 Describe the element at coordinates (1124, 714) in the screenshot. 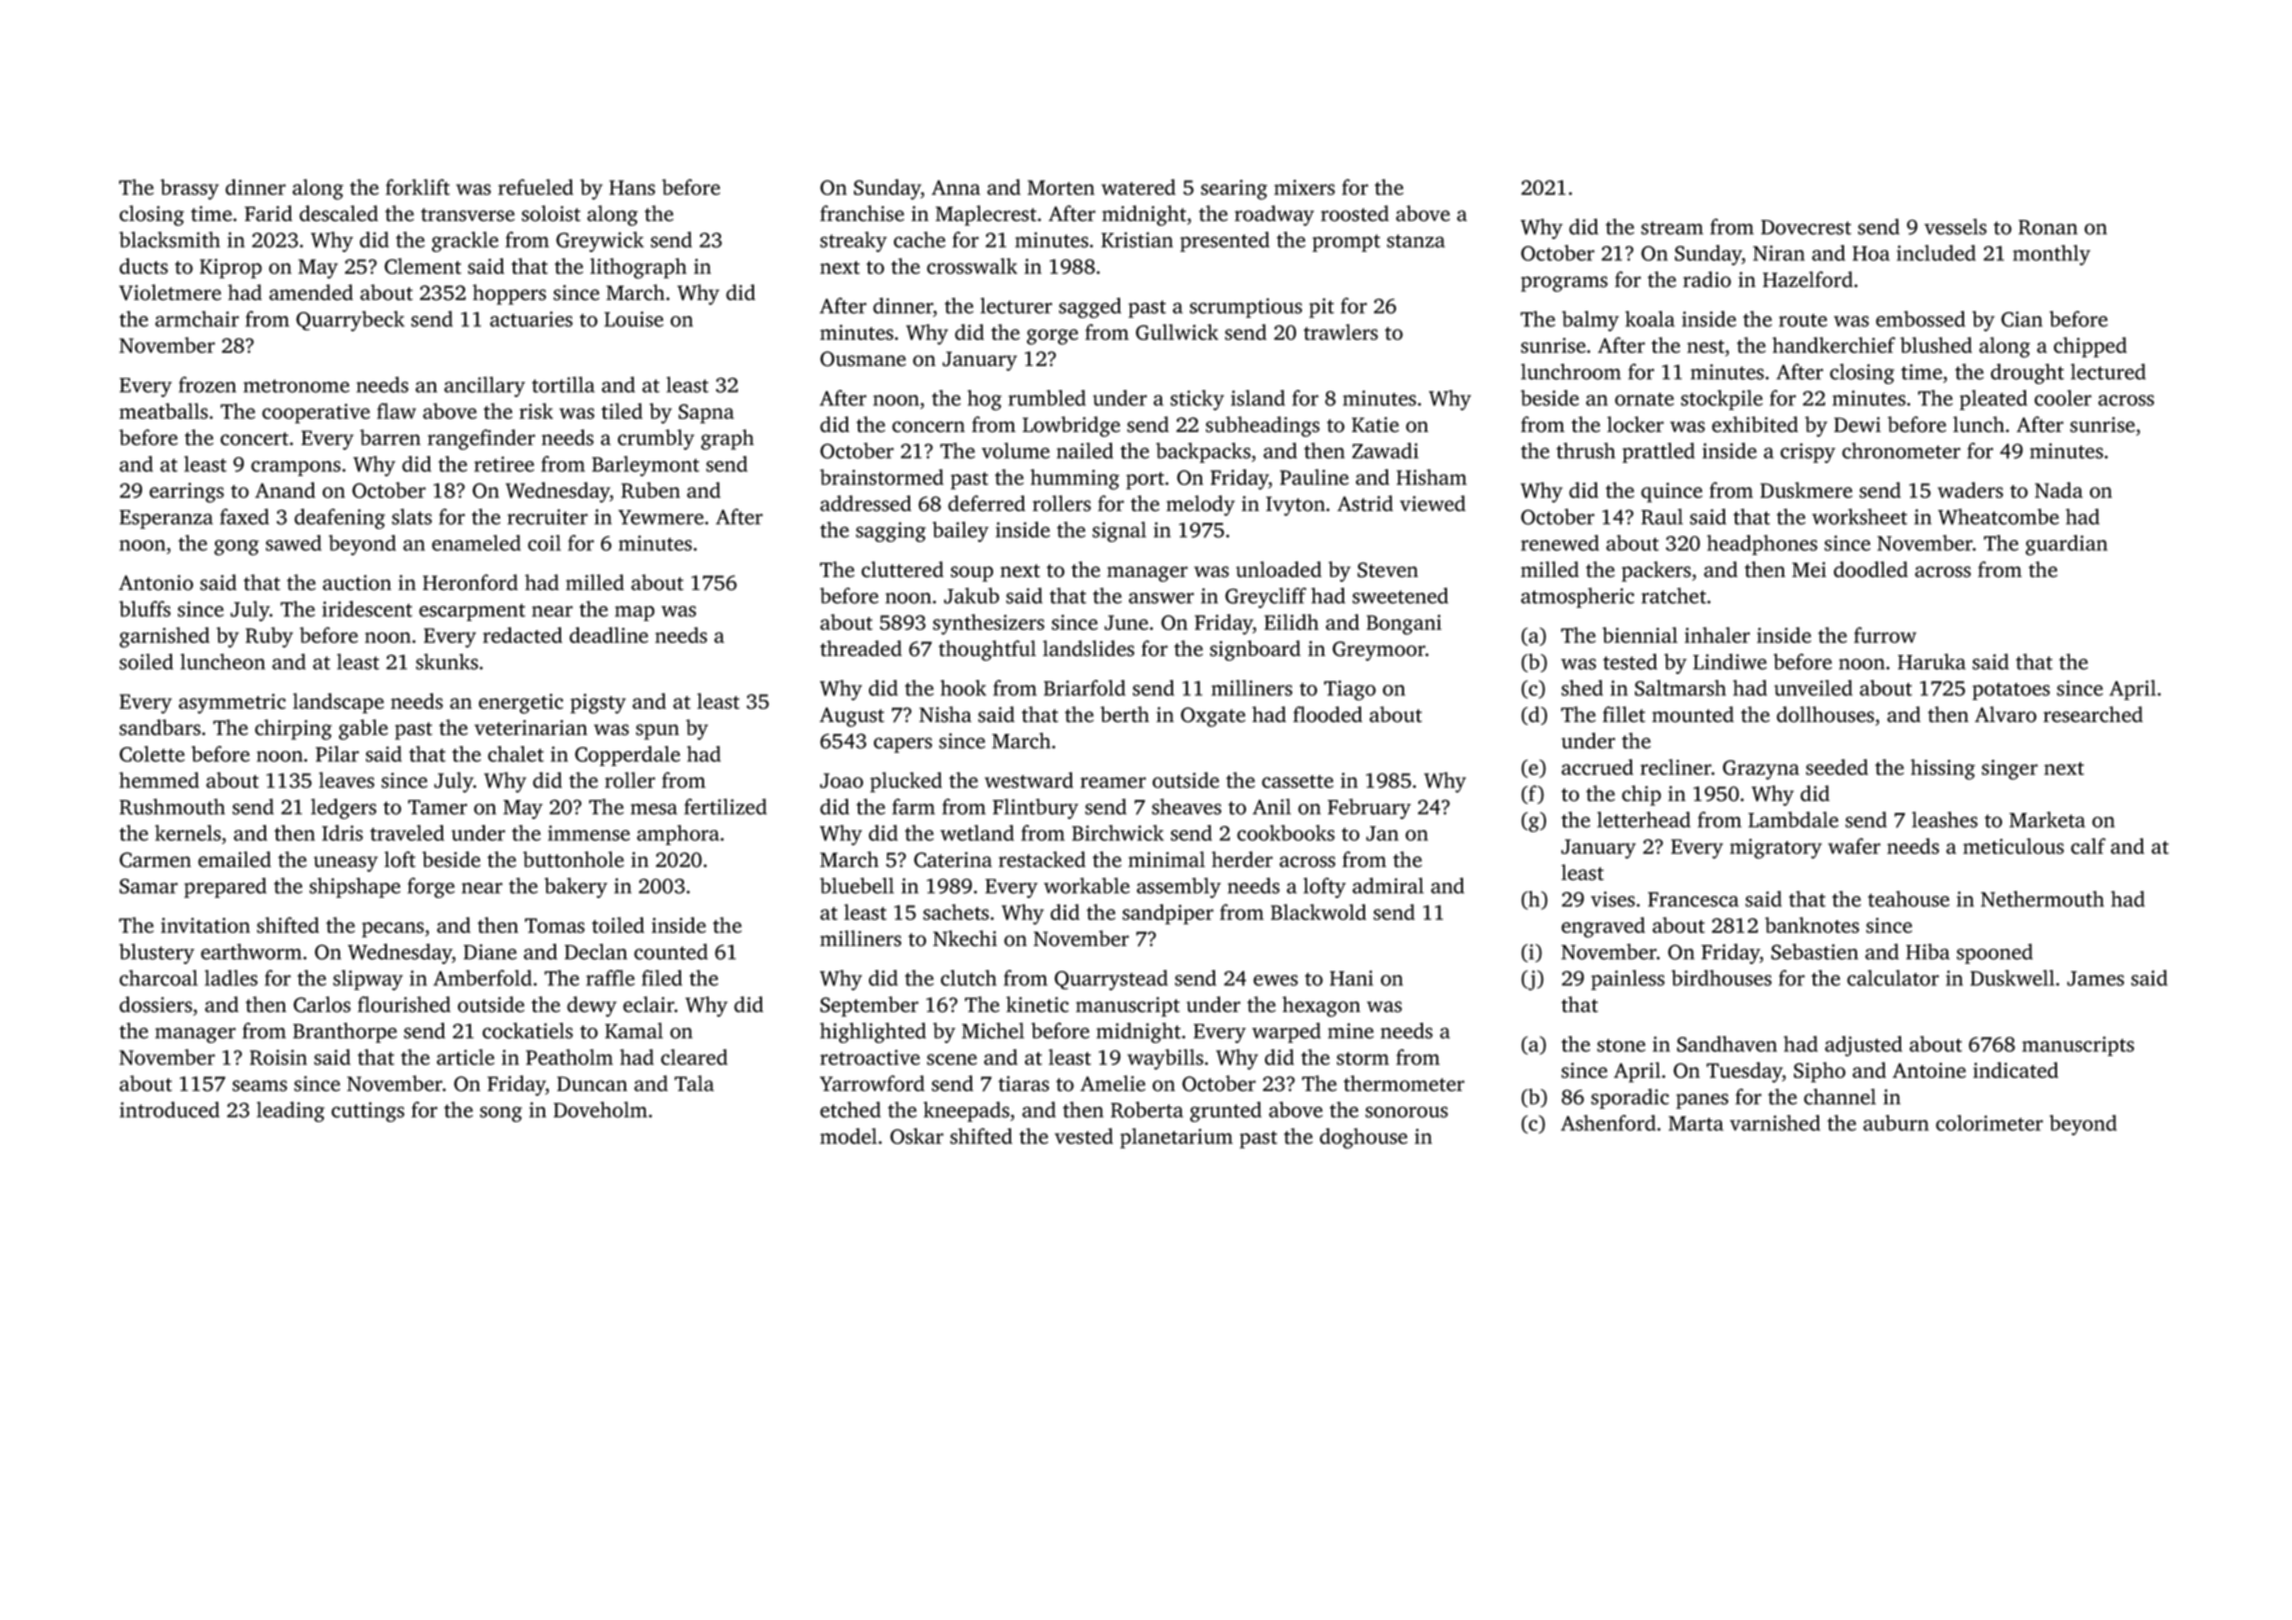

I see `berth` at that location.
